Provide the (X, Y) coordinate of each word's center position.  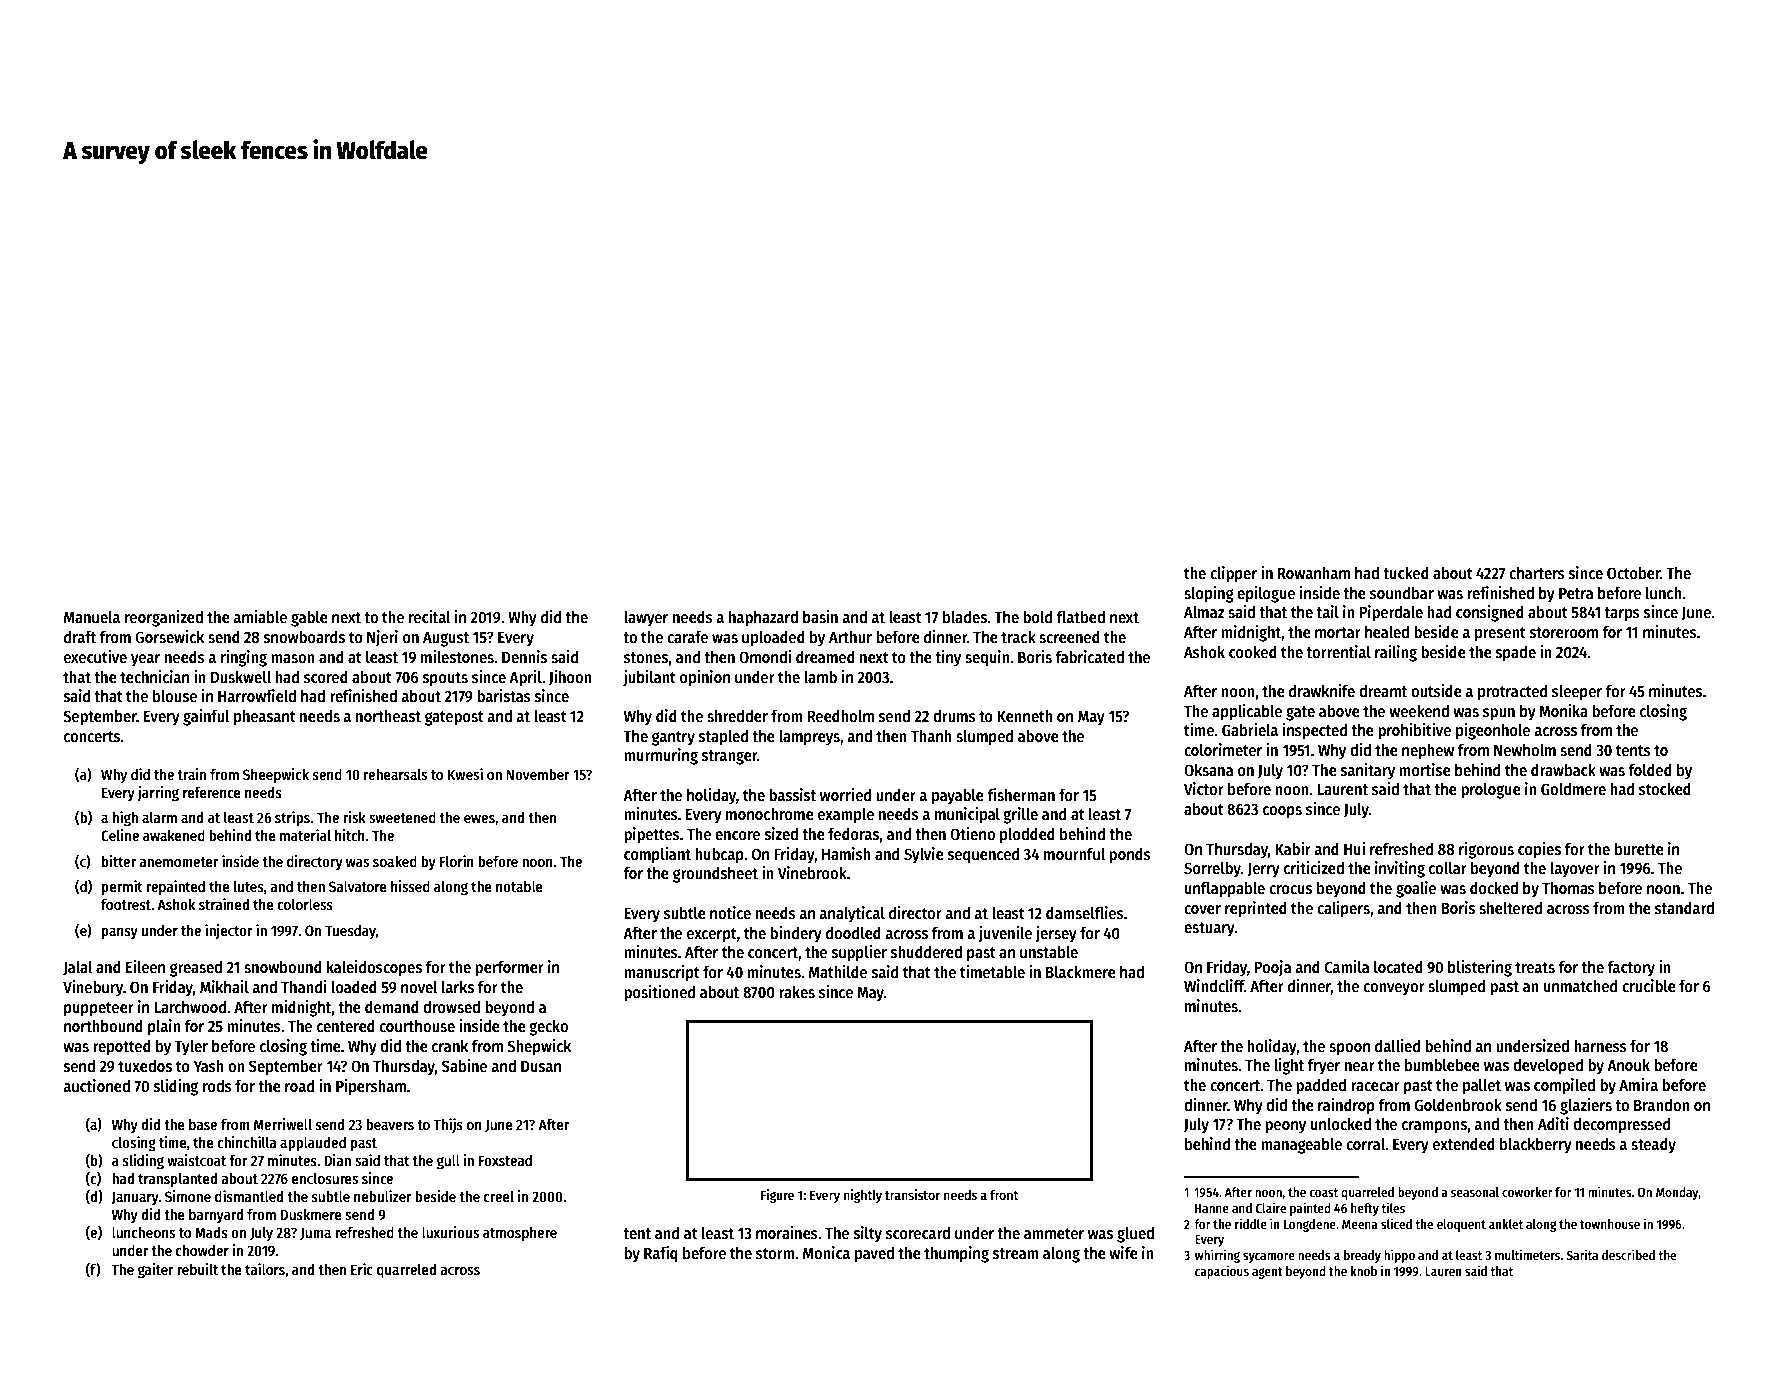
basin (820, 617)
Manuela (92, 617)
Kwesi (465, 774)
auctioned (96, 1085)
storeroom (1564, 632)
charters (1537, 572)
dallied (1397, 1045)
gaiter (156, 1271)
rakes (797, 992)
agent (1267, 1273)
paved (874, 1254)
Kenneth (1025, 716)
